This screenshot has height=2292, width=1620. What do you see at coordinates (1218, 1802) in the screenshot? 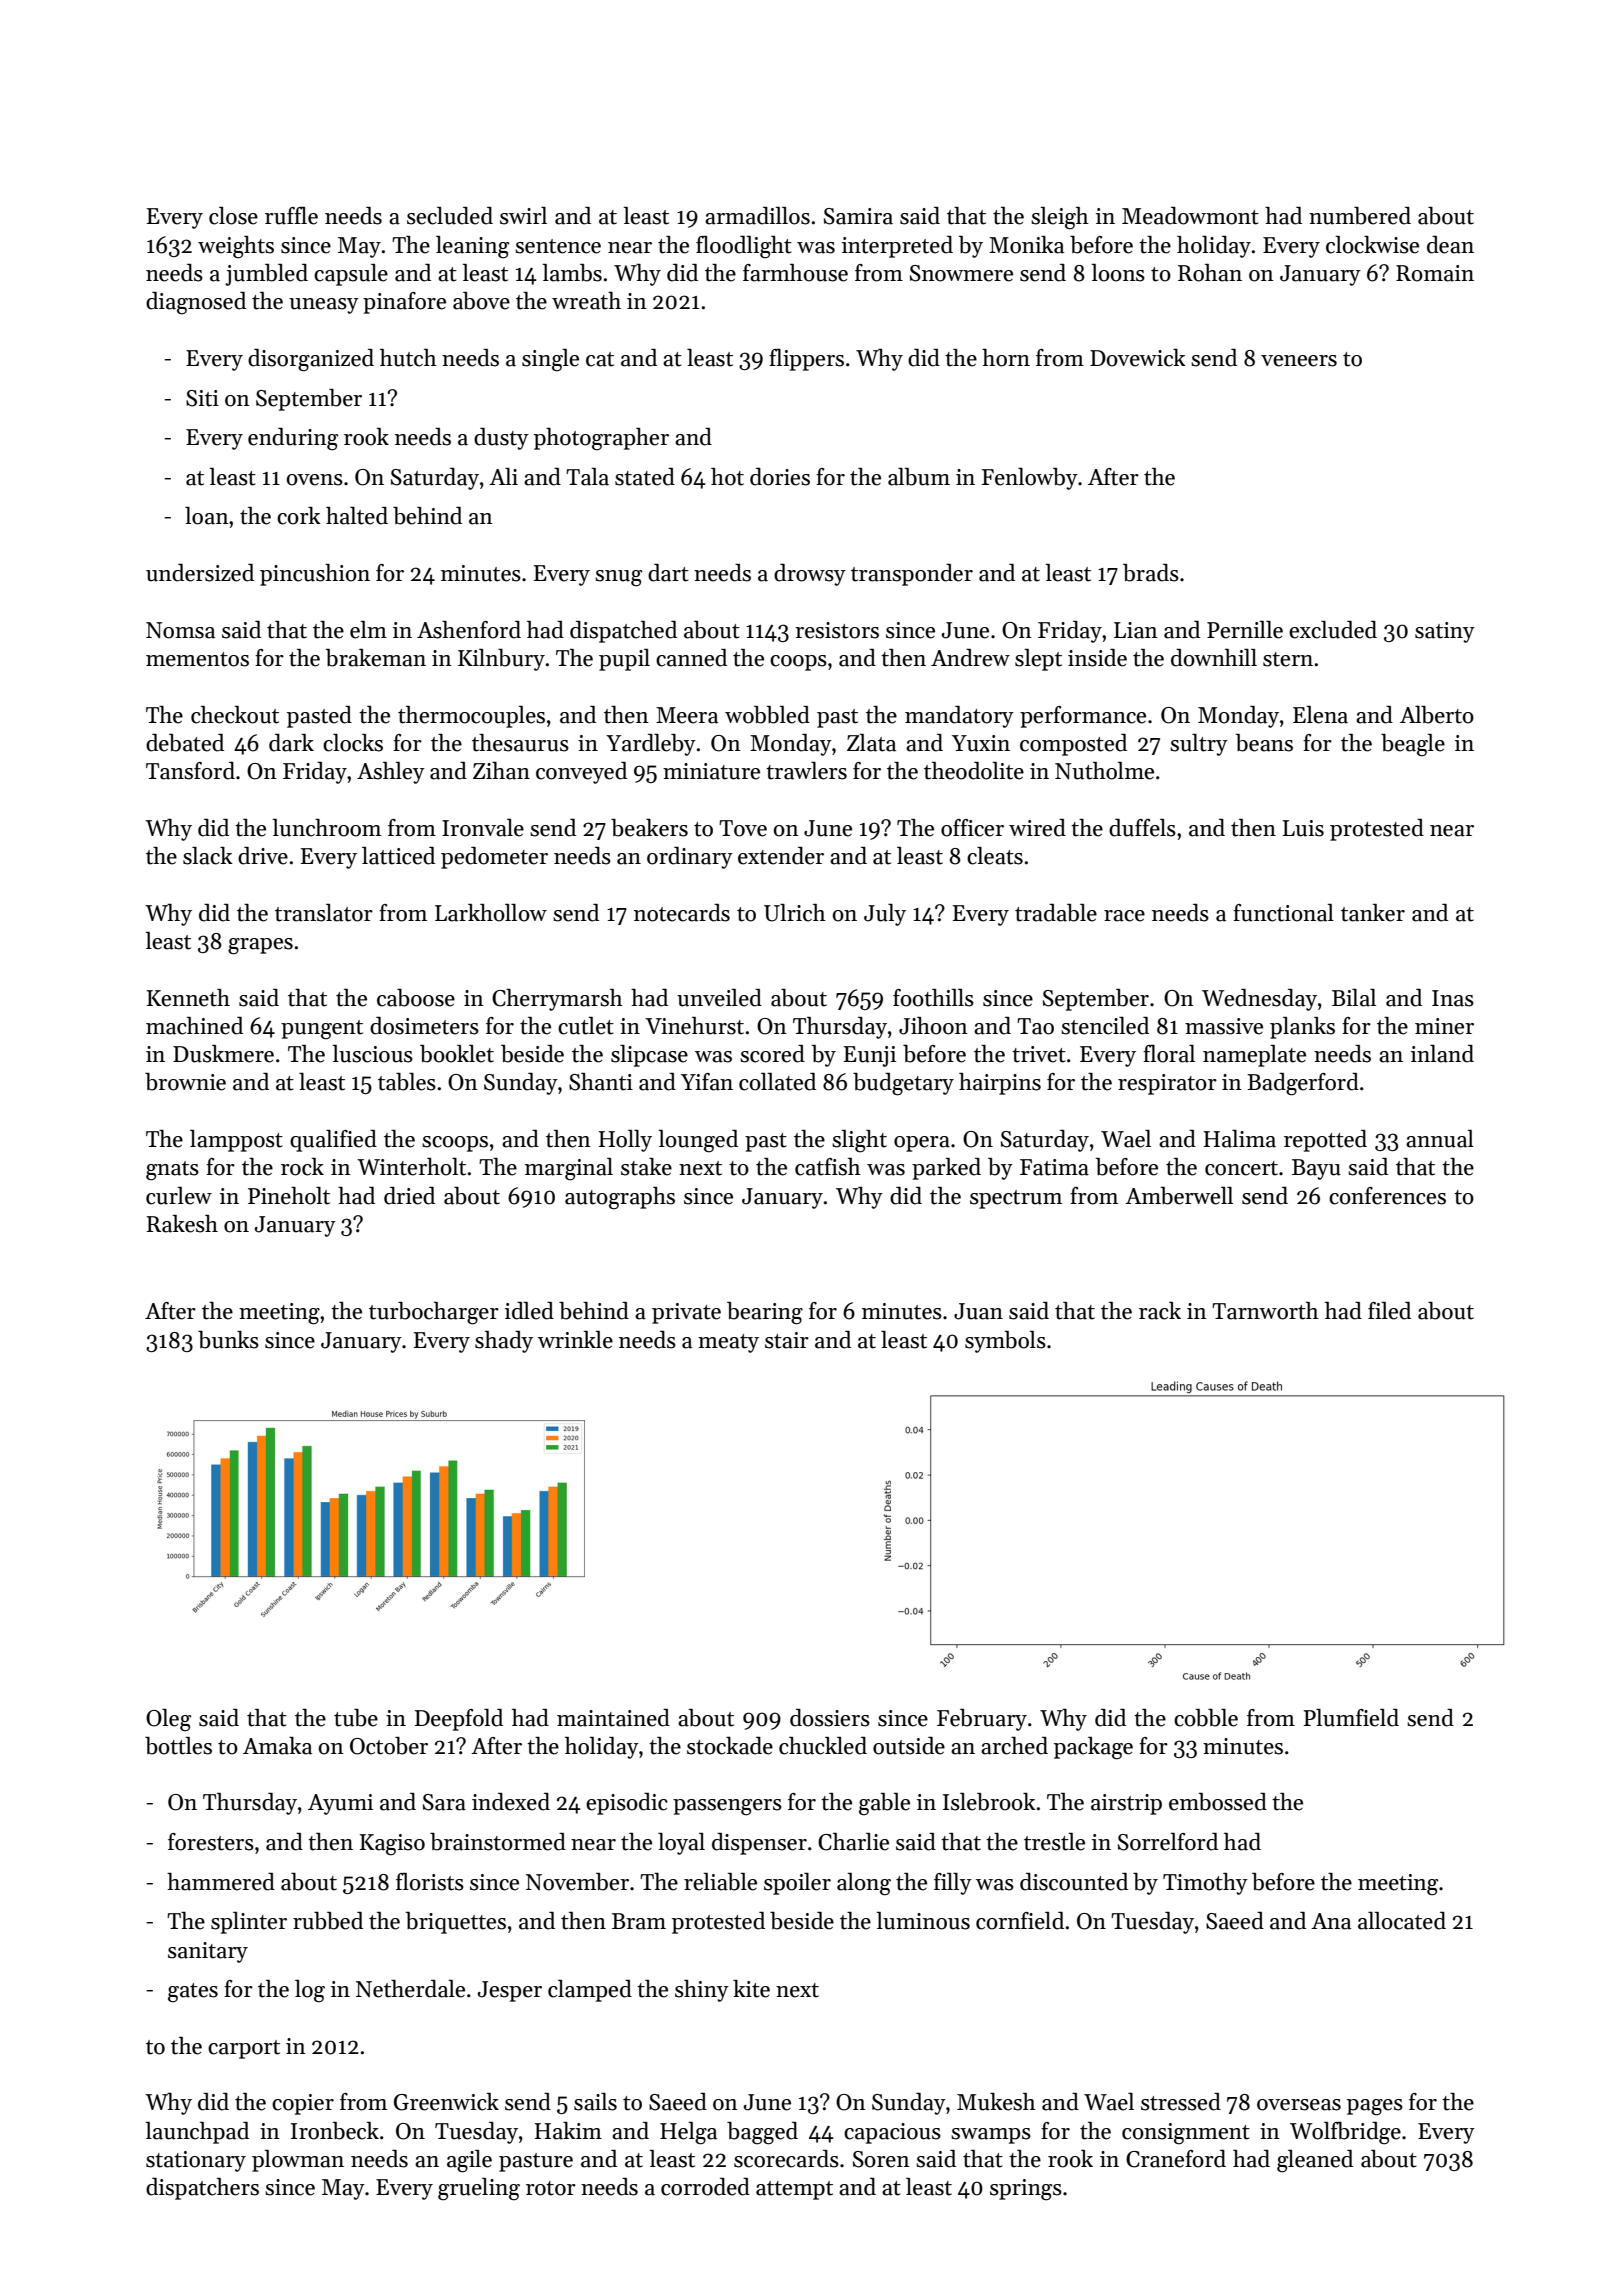
I see `embossed` at bounding box center [1218, 1802].
